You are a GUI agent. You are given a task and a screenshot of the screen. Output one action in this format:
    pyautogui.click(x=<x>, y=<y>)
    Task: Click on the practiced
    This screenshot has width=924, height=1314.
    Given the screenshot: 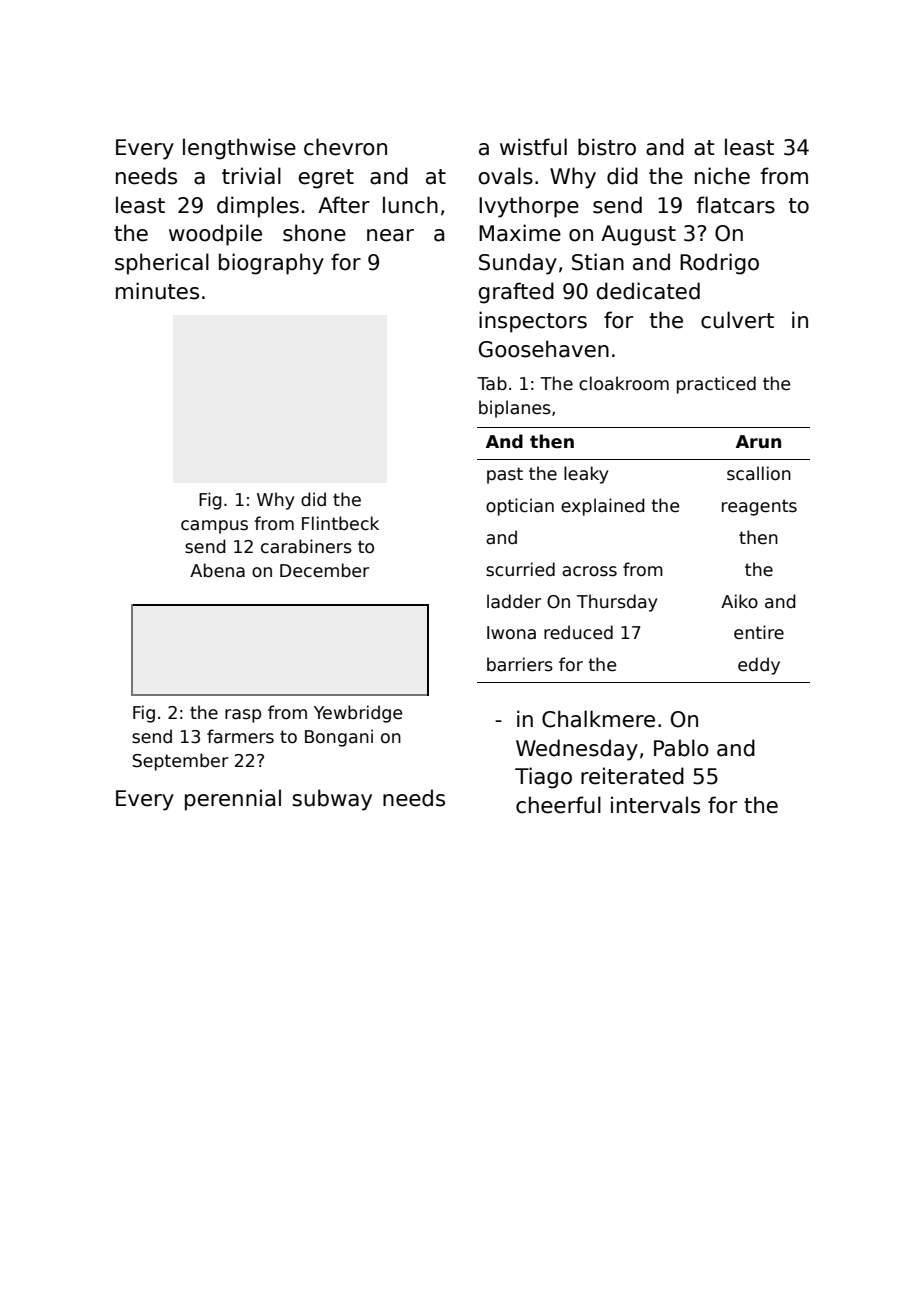 What is the action you would take?
    pyautogui.click(x=716, y=385)
